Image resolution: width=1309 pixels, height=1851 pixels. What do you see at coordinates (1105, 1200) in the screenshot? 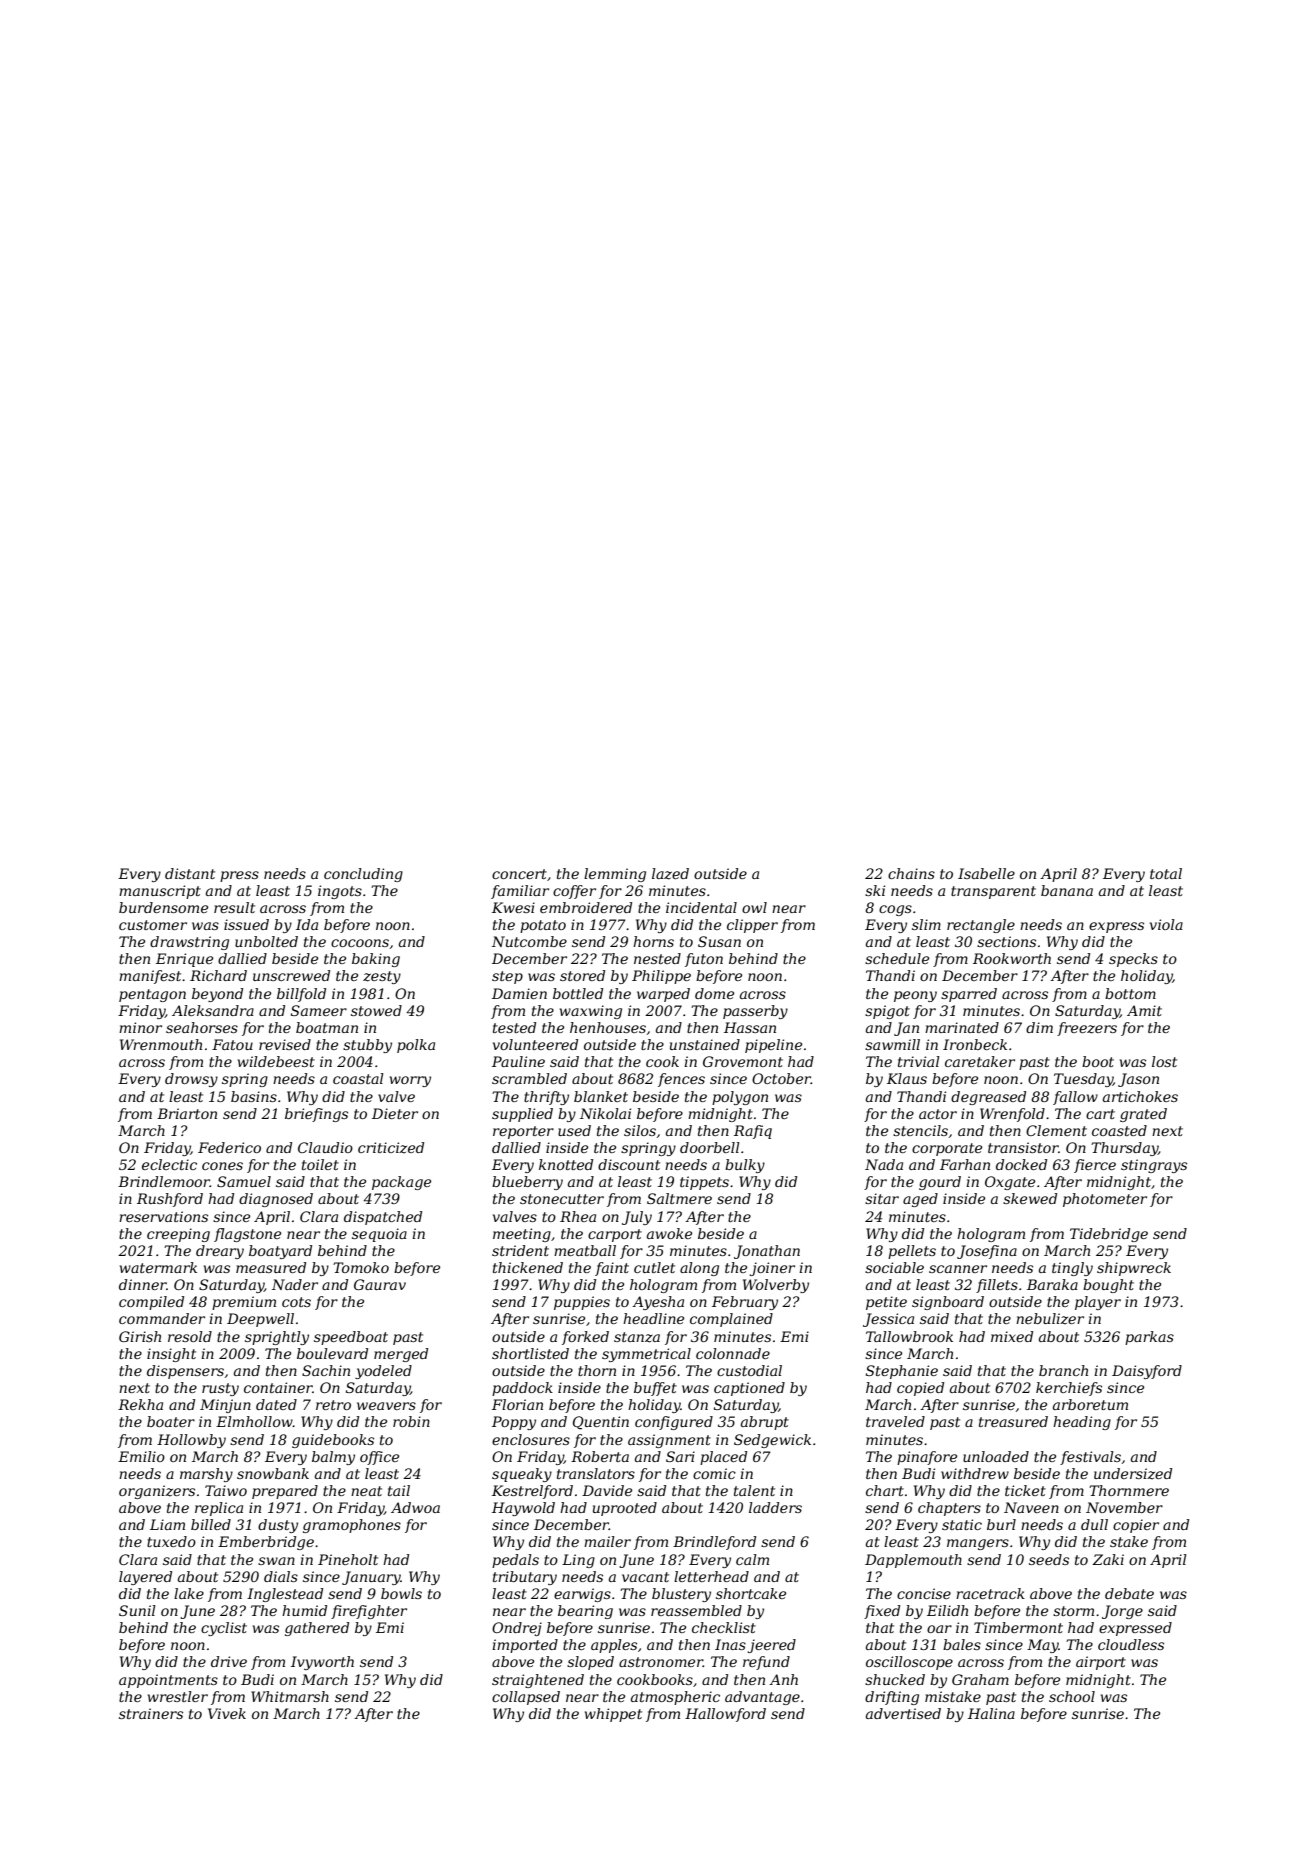
I see `photometer` at bounding box center [1105, 1200].
